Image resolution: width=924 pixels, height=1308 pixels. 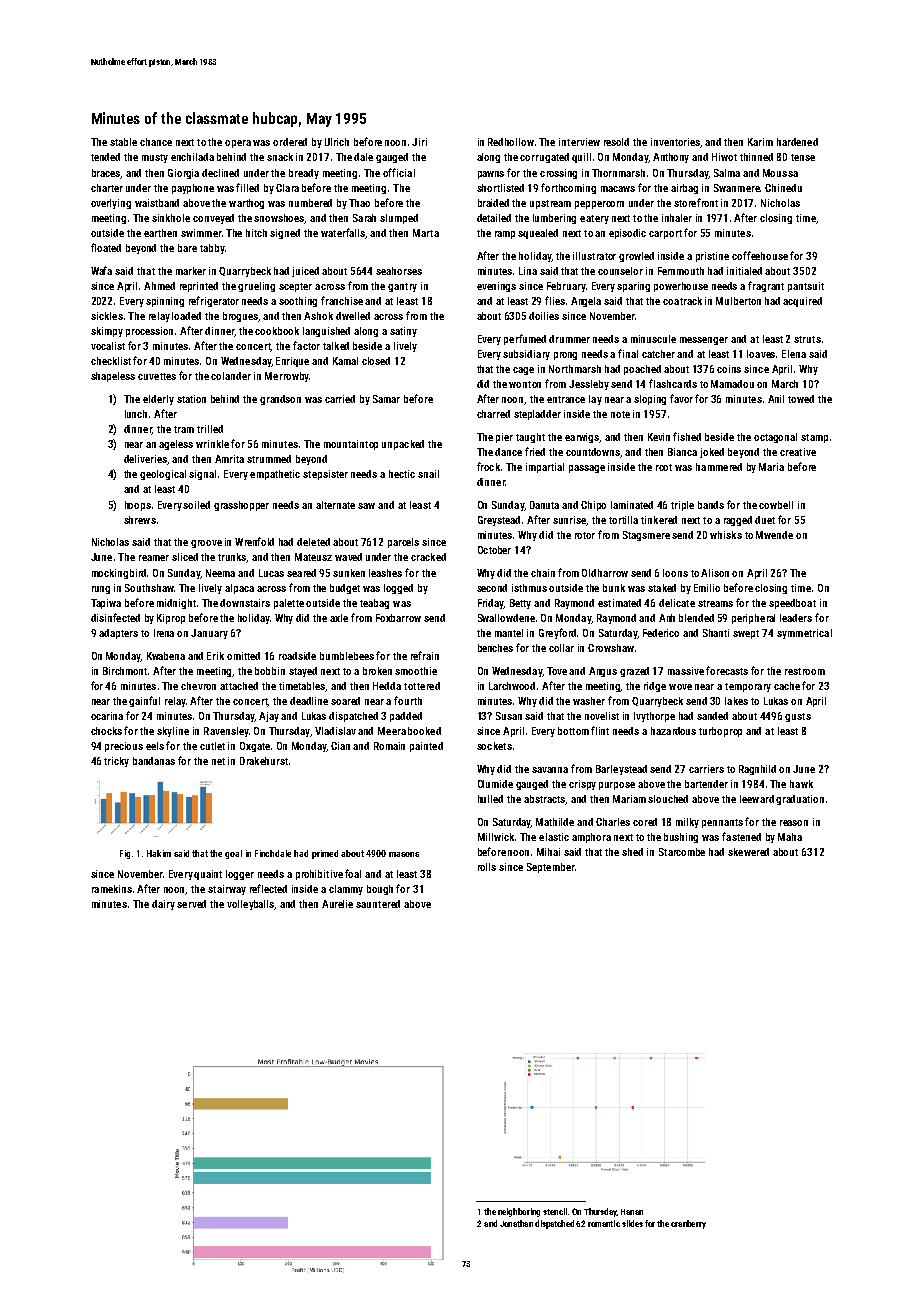 I want to click on cranberry, so click(x=688, y=1224).
